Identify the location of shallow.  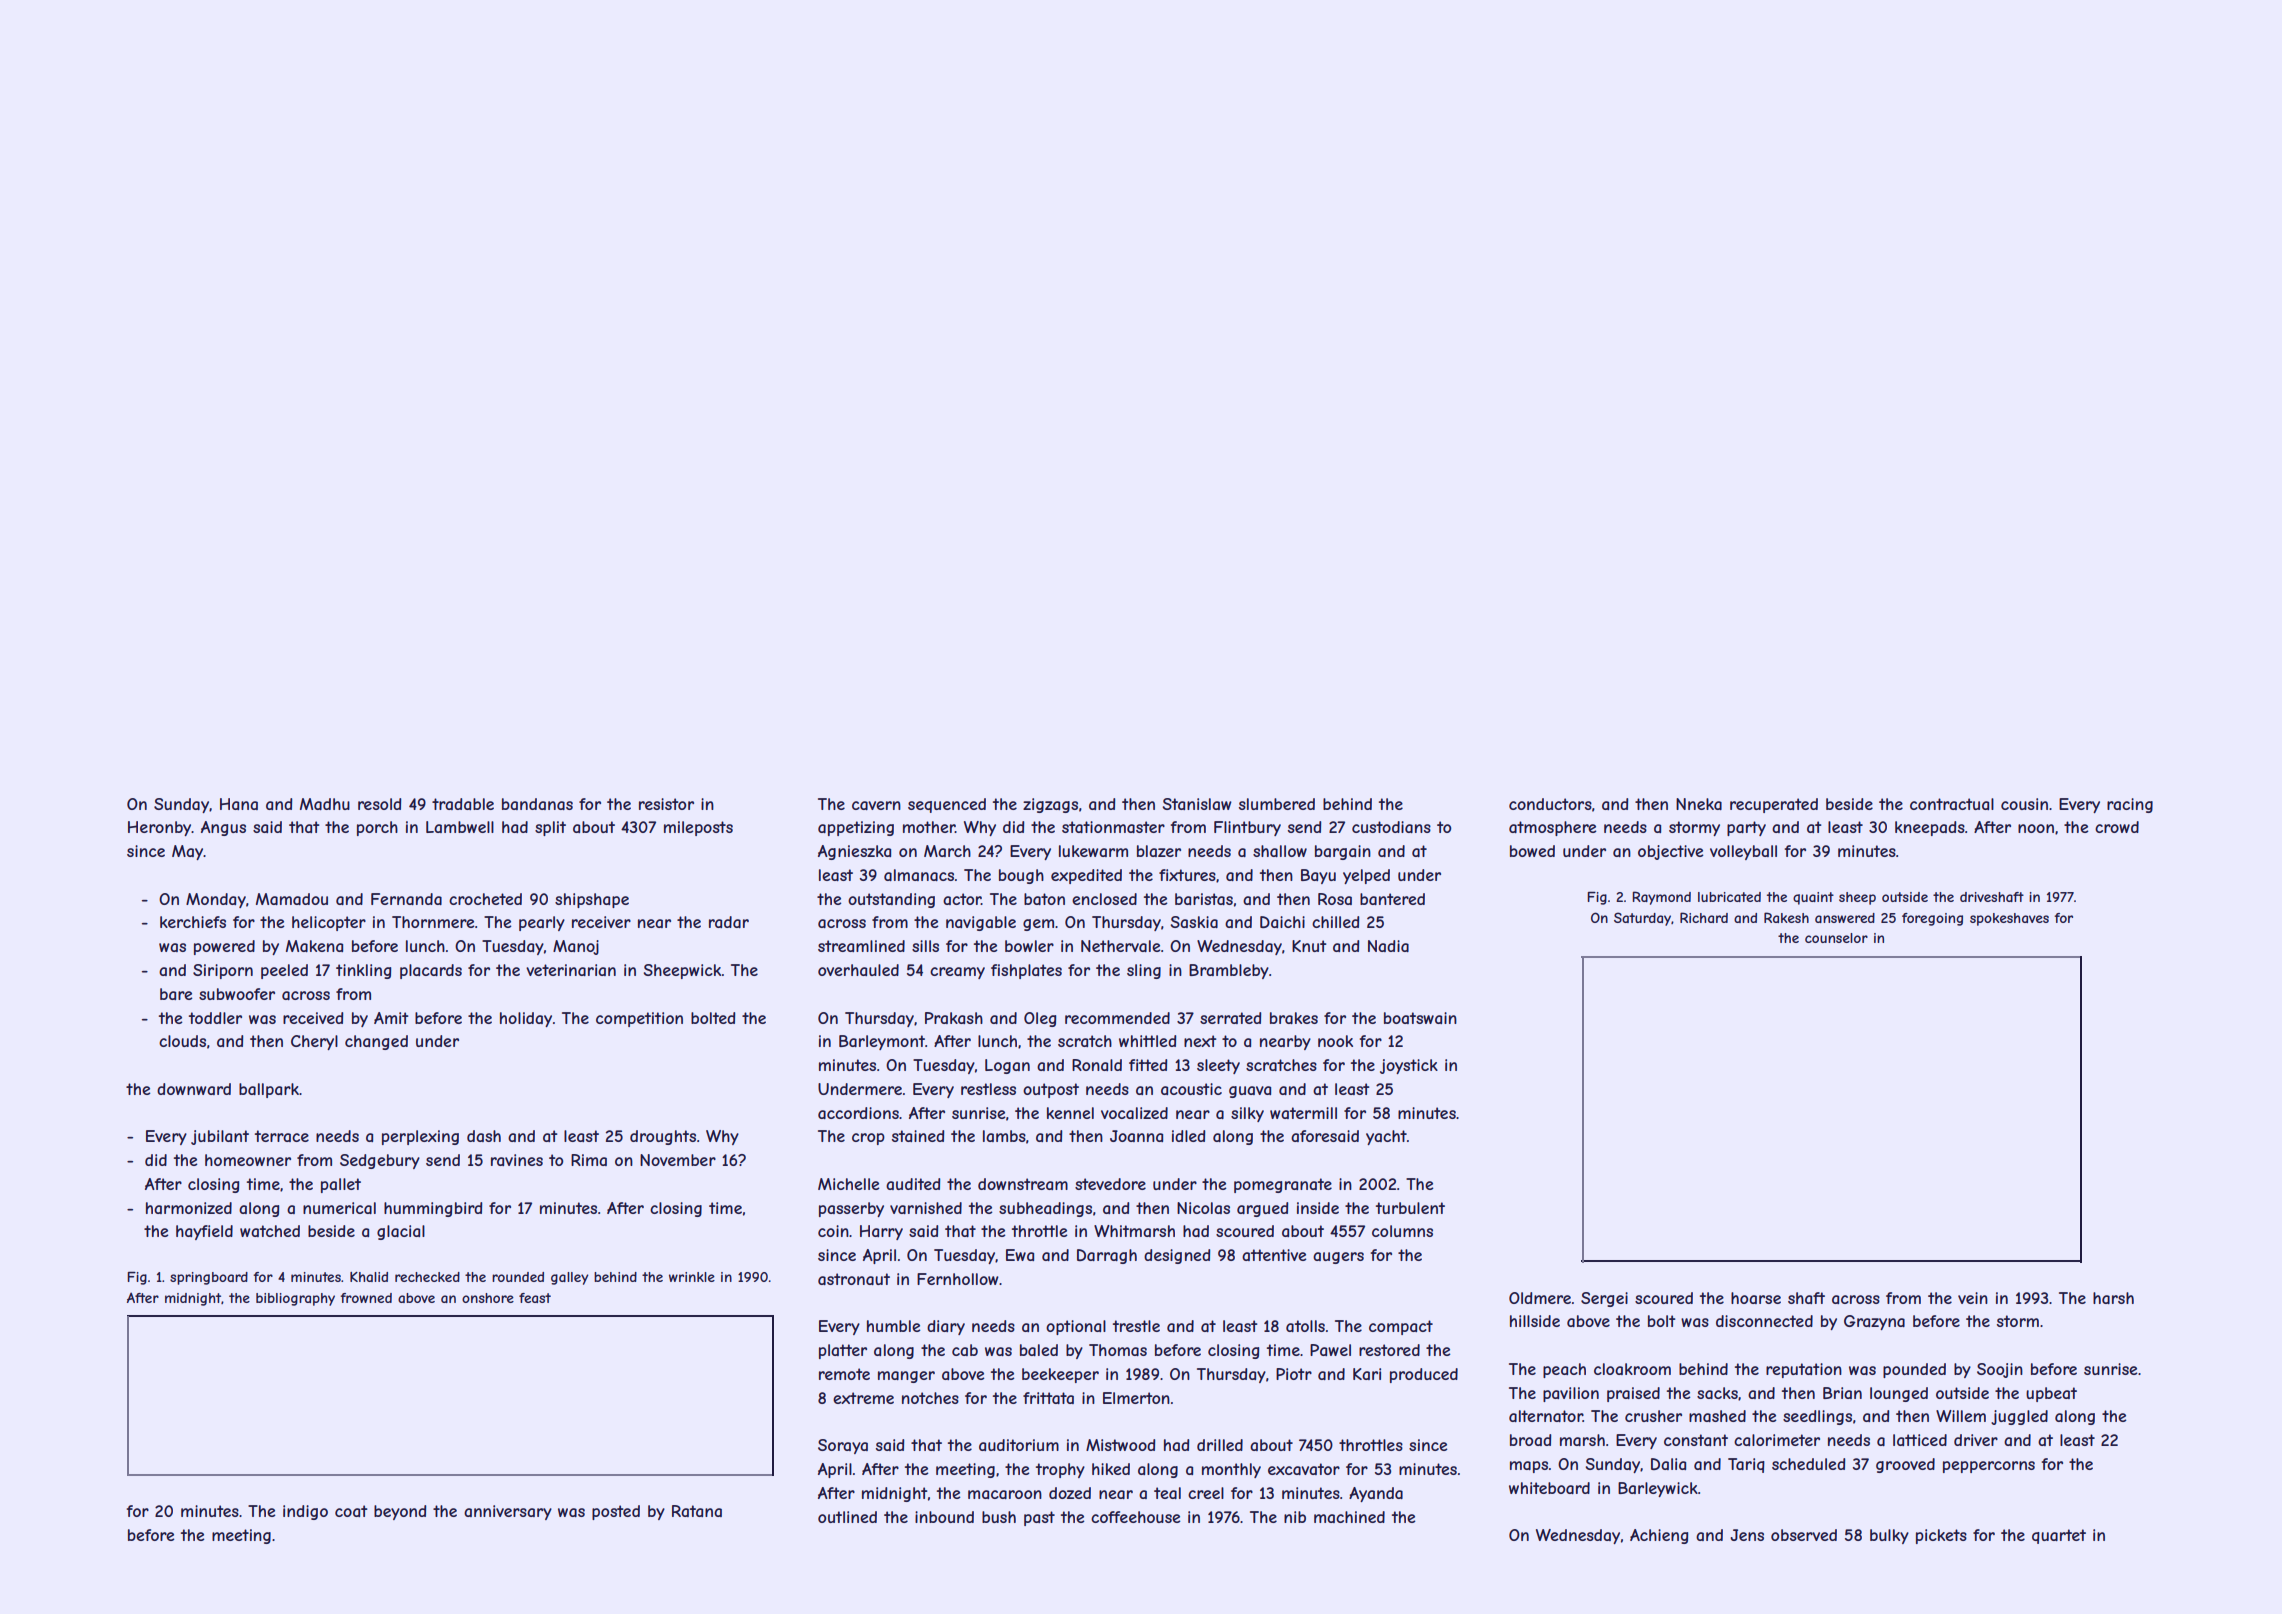
(1280, 851).
